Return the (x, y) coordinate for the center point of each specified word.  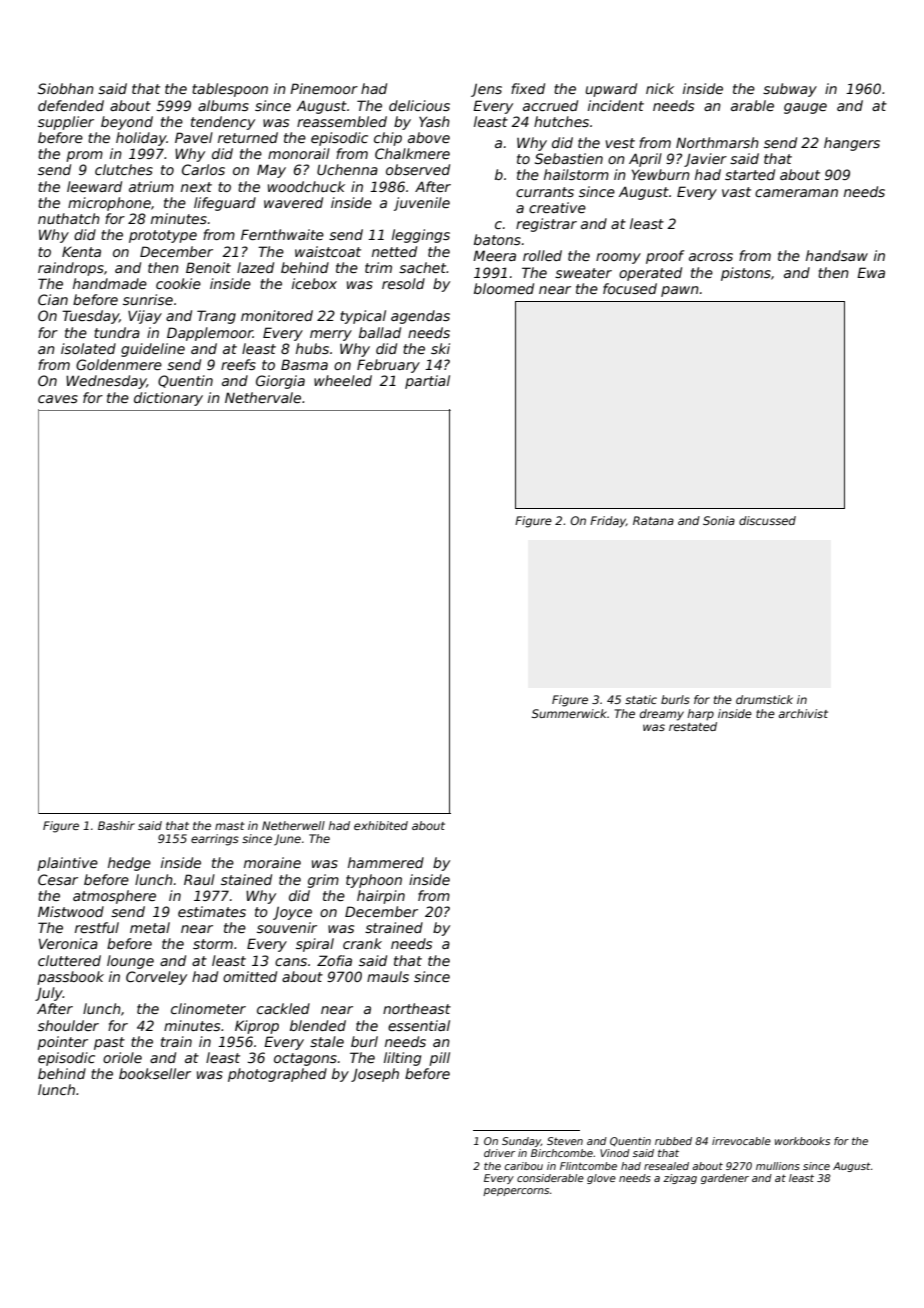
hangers (852, 144)
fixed (528, 88)
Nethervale (263, 397)
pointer (62, 1043)
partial (427, 382)
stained (246, 879)
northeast (417, 1008)
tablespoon (230, 90)
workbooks (802, 1141)
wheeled (343, 380)
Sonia (719, 520)
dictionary (168, 399)
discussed (767, 520)
